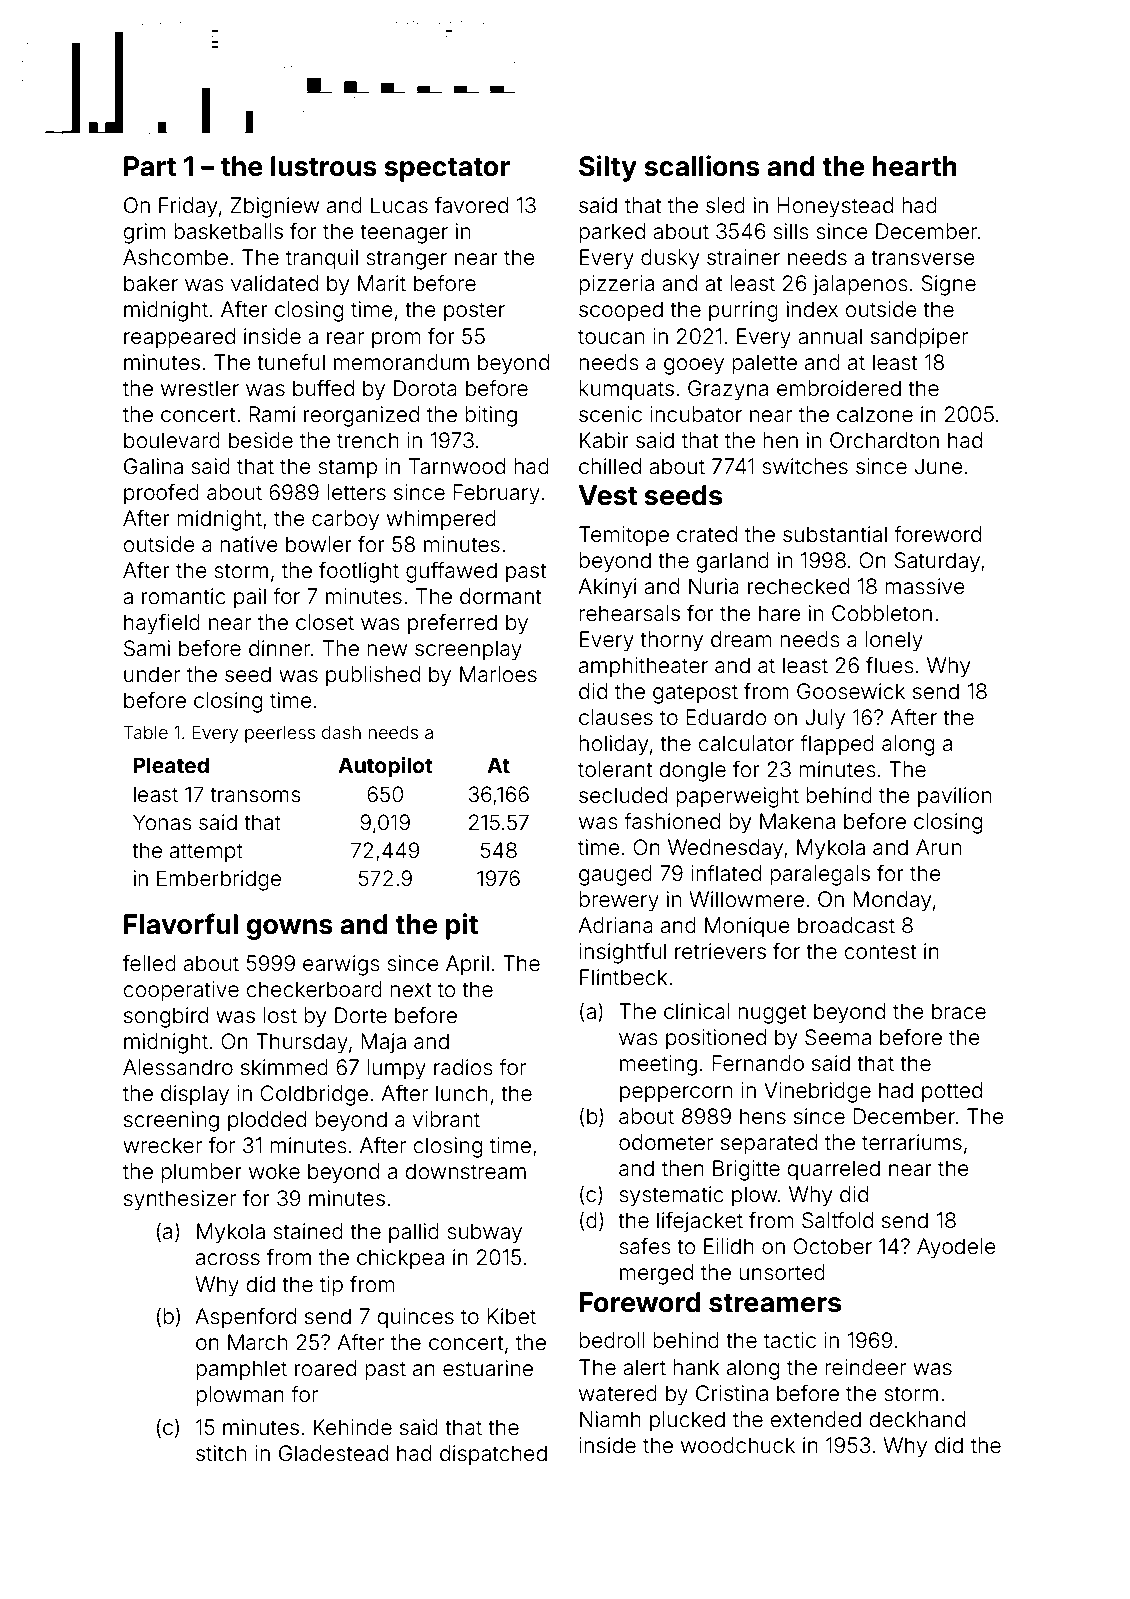  What do you see at coordinates (441, 520) in the screenshot?
I see `whimpered` at bounding box center [441, 520].
